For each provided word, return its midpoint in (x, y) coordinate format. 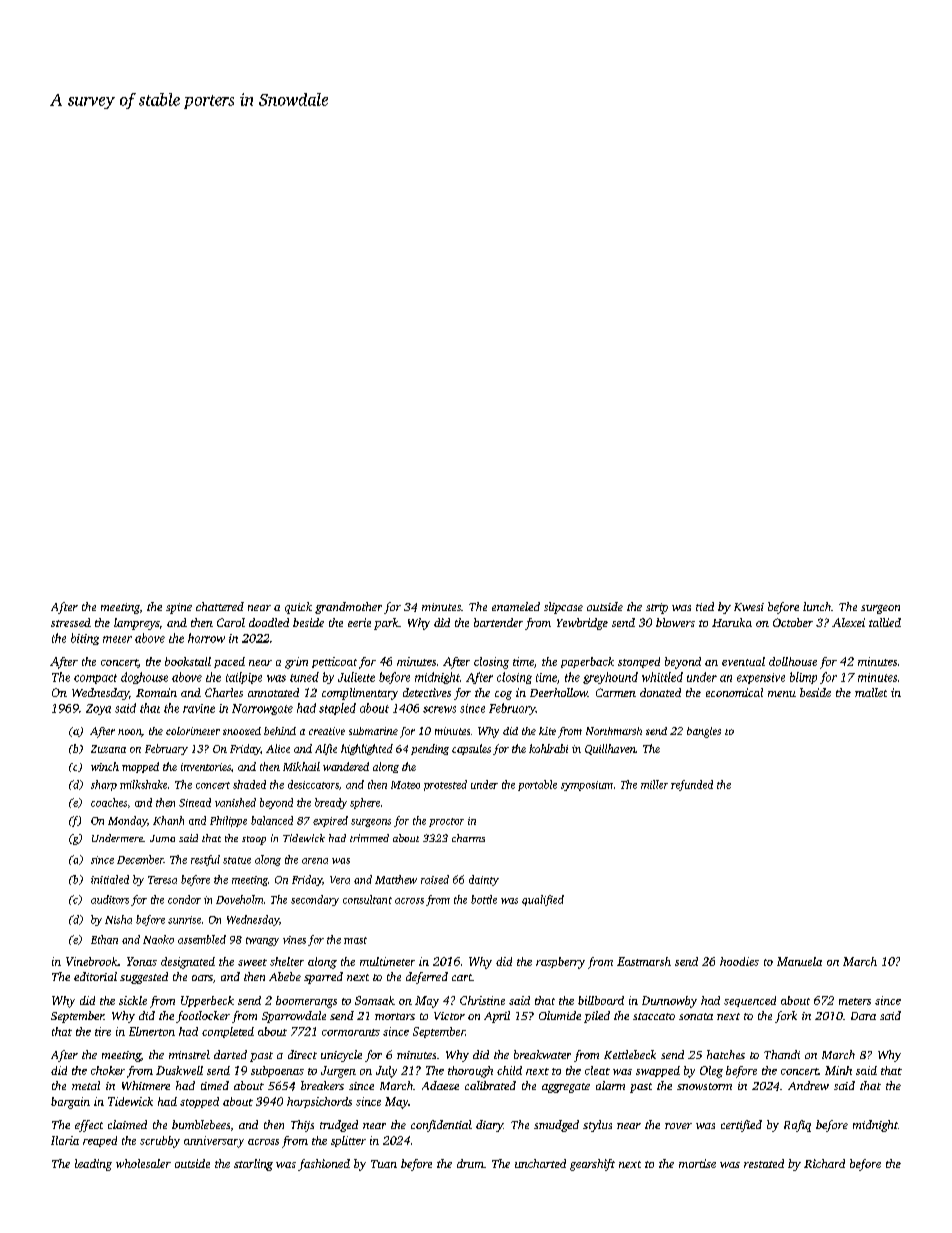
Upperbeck (207, 1001)
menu (782, 694)
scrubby (160, 1142)
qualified (543, 900)
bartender (498, 622)
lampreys (136, 624)
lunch (817, 606)
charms (468, 838)
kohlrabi (548, 748)
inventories (206, 767)
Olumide (560, 1015)
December (140, 859)
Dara (863, 1016)
